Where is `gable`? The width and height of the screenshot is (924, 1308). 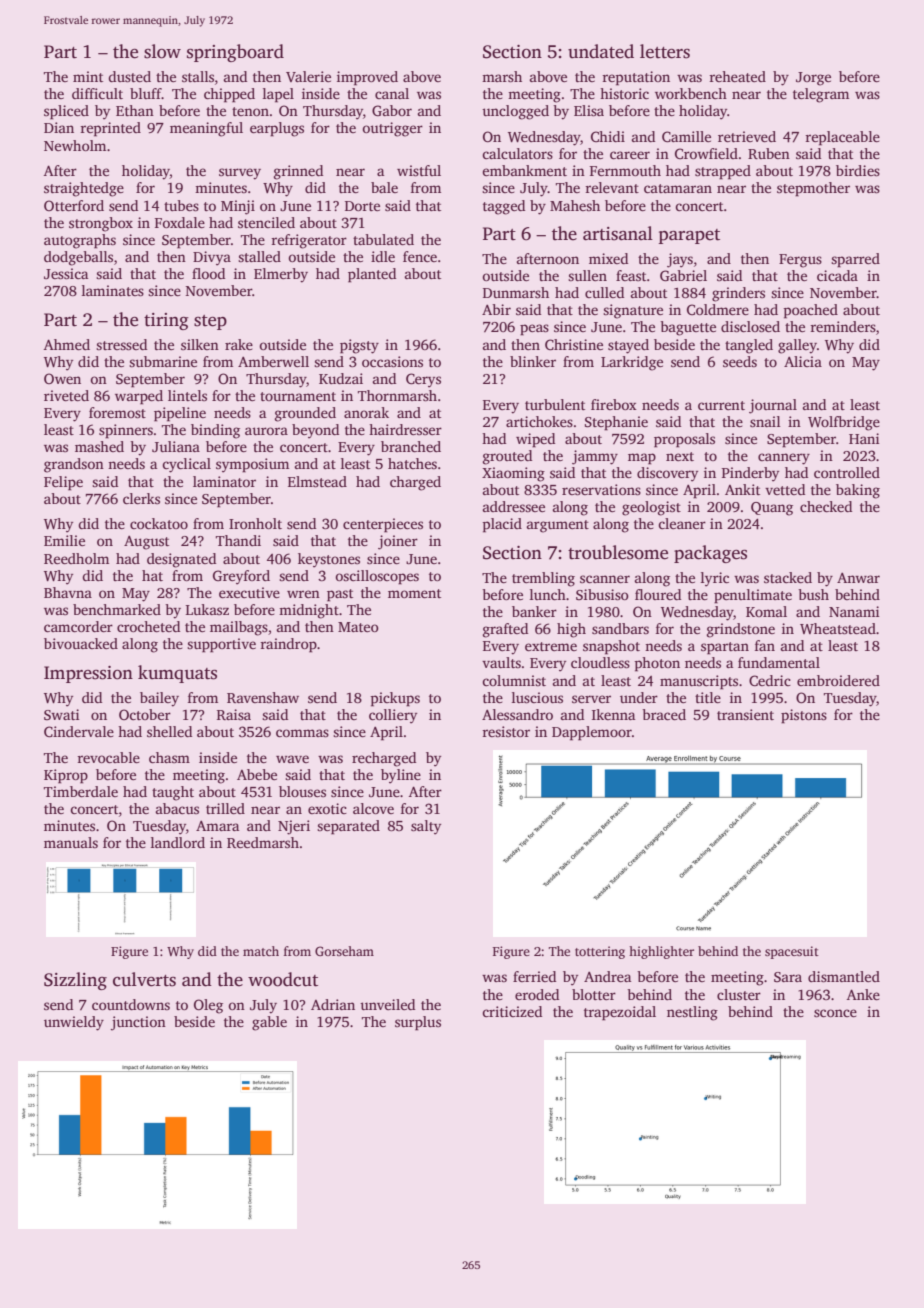 gable is located at coordinates (269, 1023).
